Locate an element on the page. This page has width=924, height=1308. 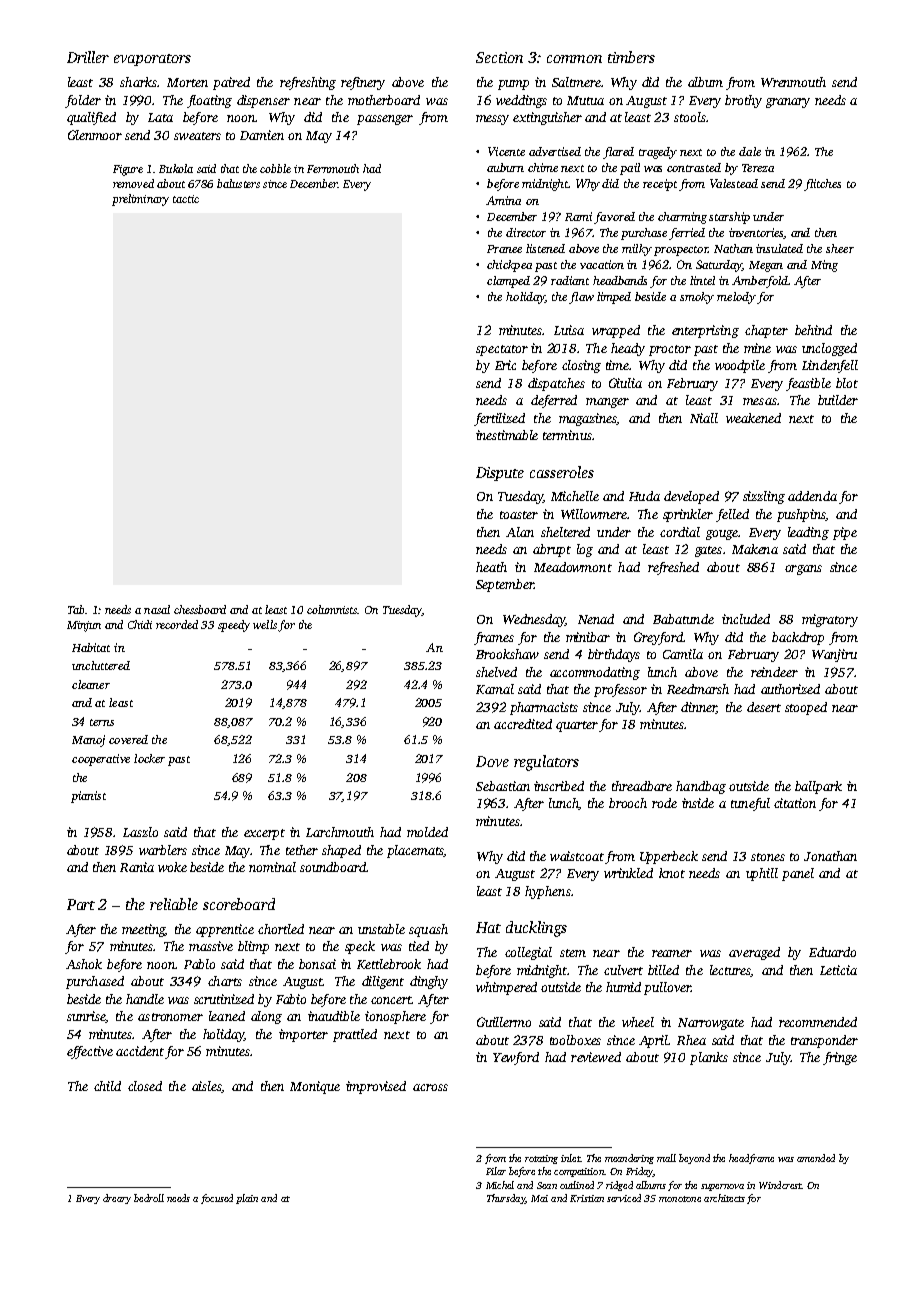
heath is located at coordinates (491, 567).
